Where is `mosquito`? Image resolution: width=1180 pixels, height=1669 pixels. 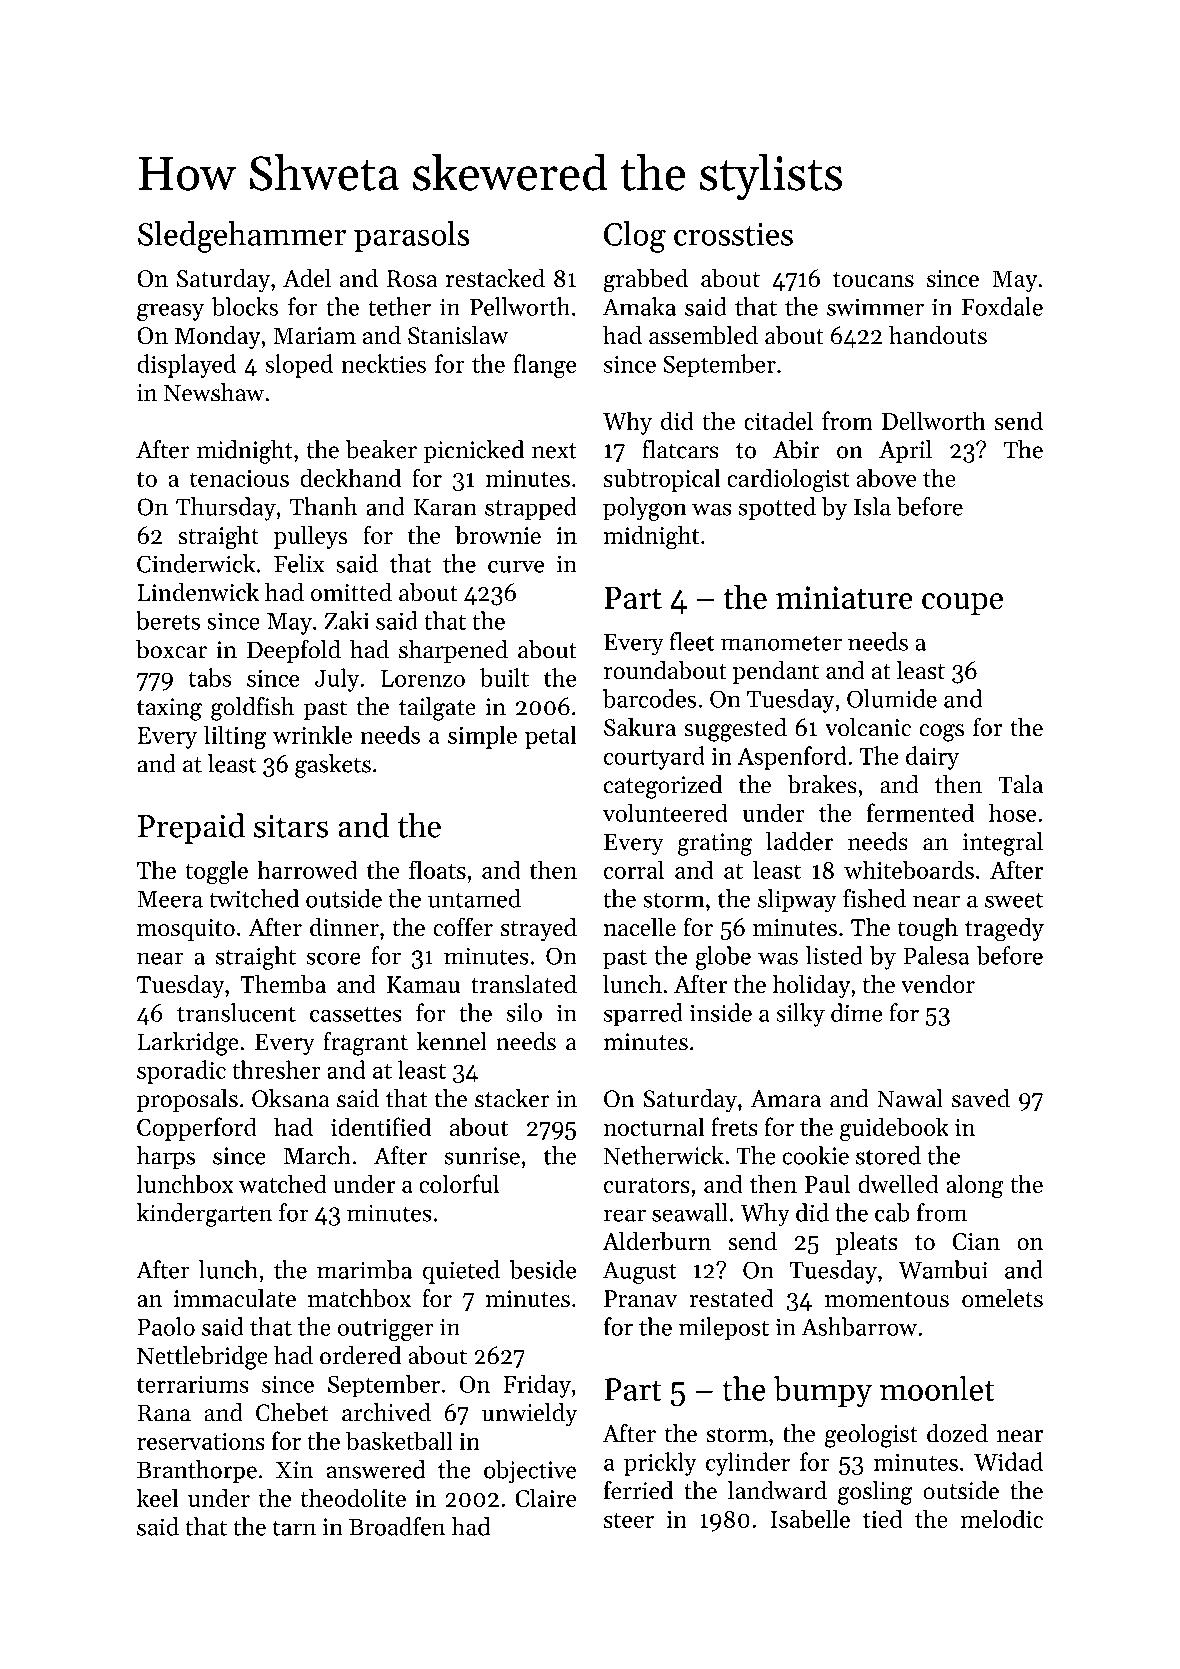 mosquito is located at coordinates (186, 930).
